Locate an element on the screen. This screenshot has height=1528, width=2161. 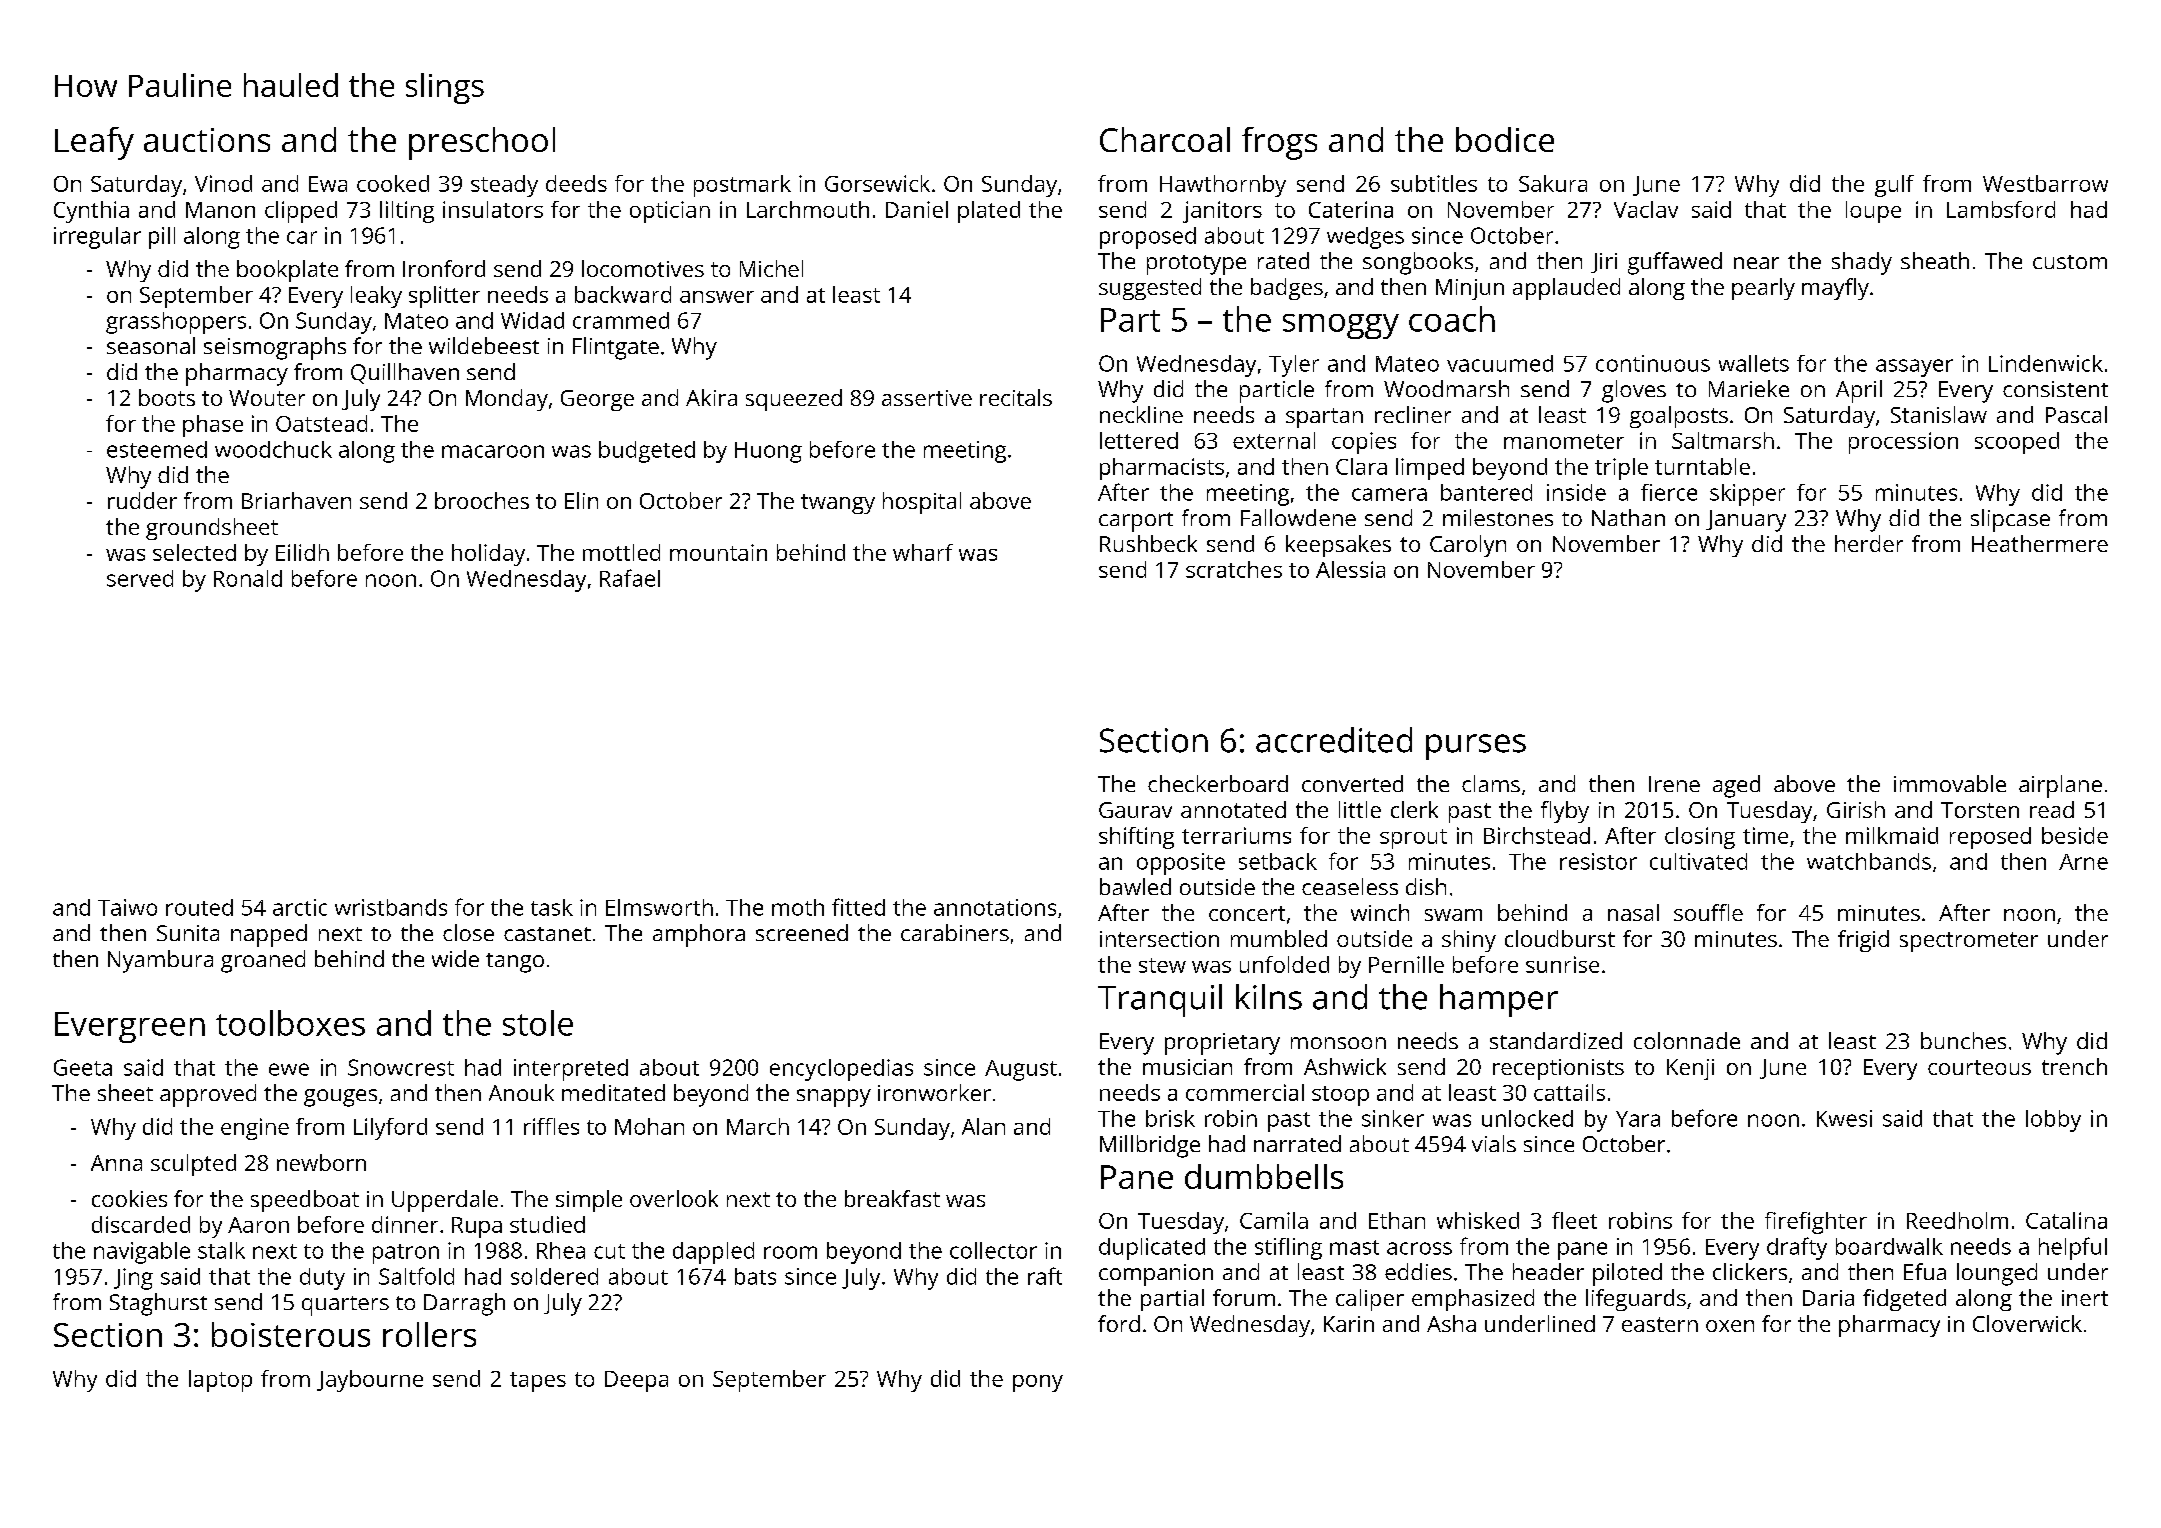
concert is located at coordinates (1247, 913).
